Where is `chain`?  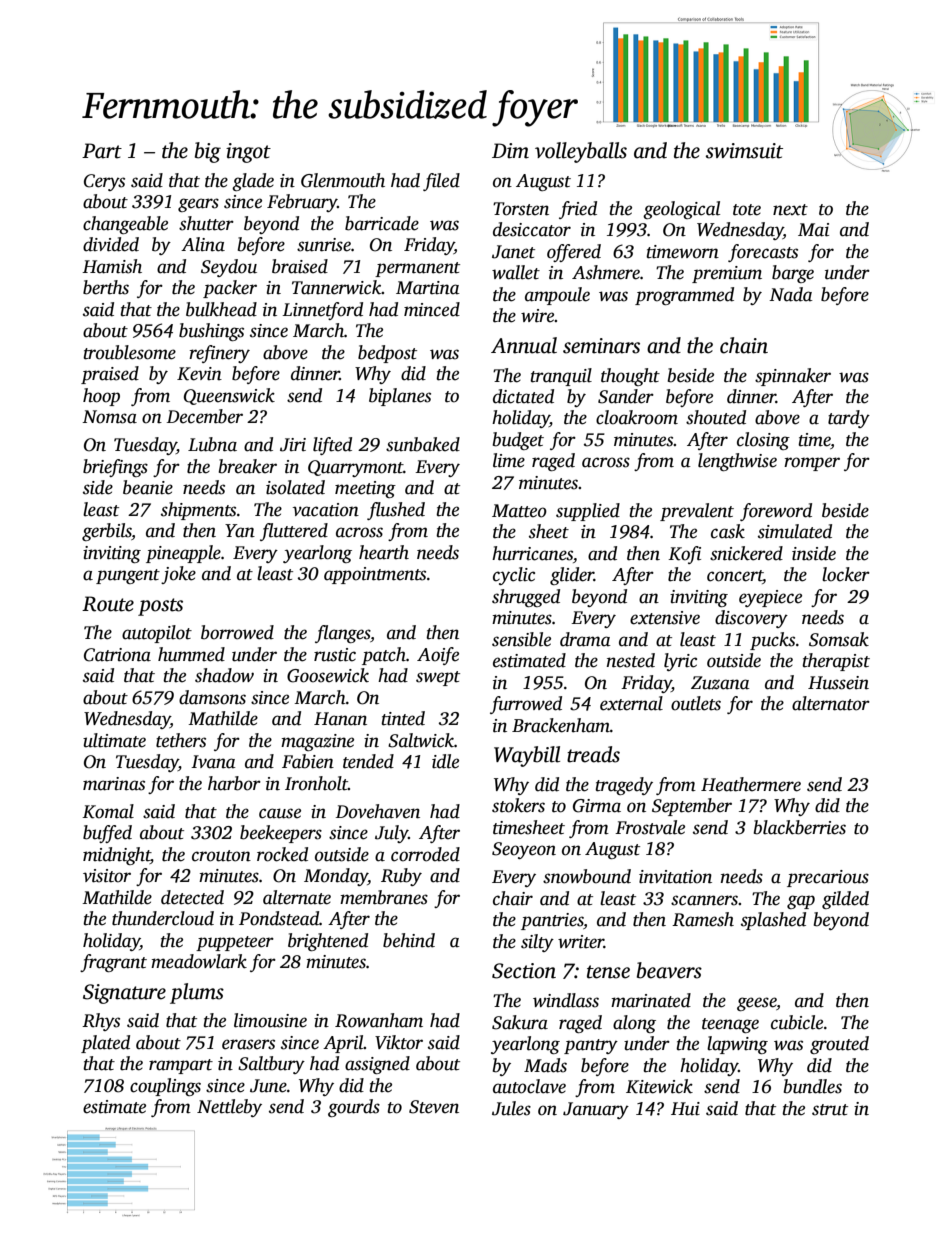
chain is located at coordinates (744, 345).
